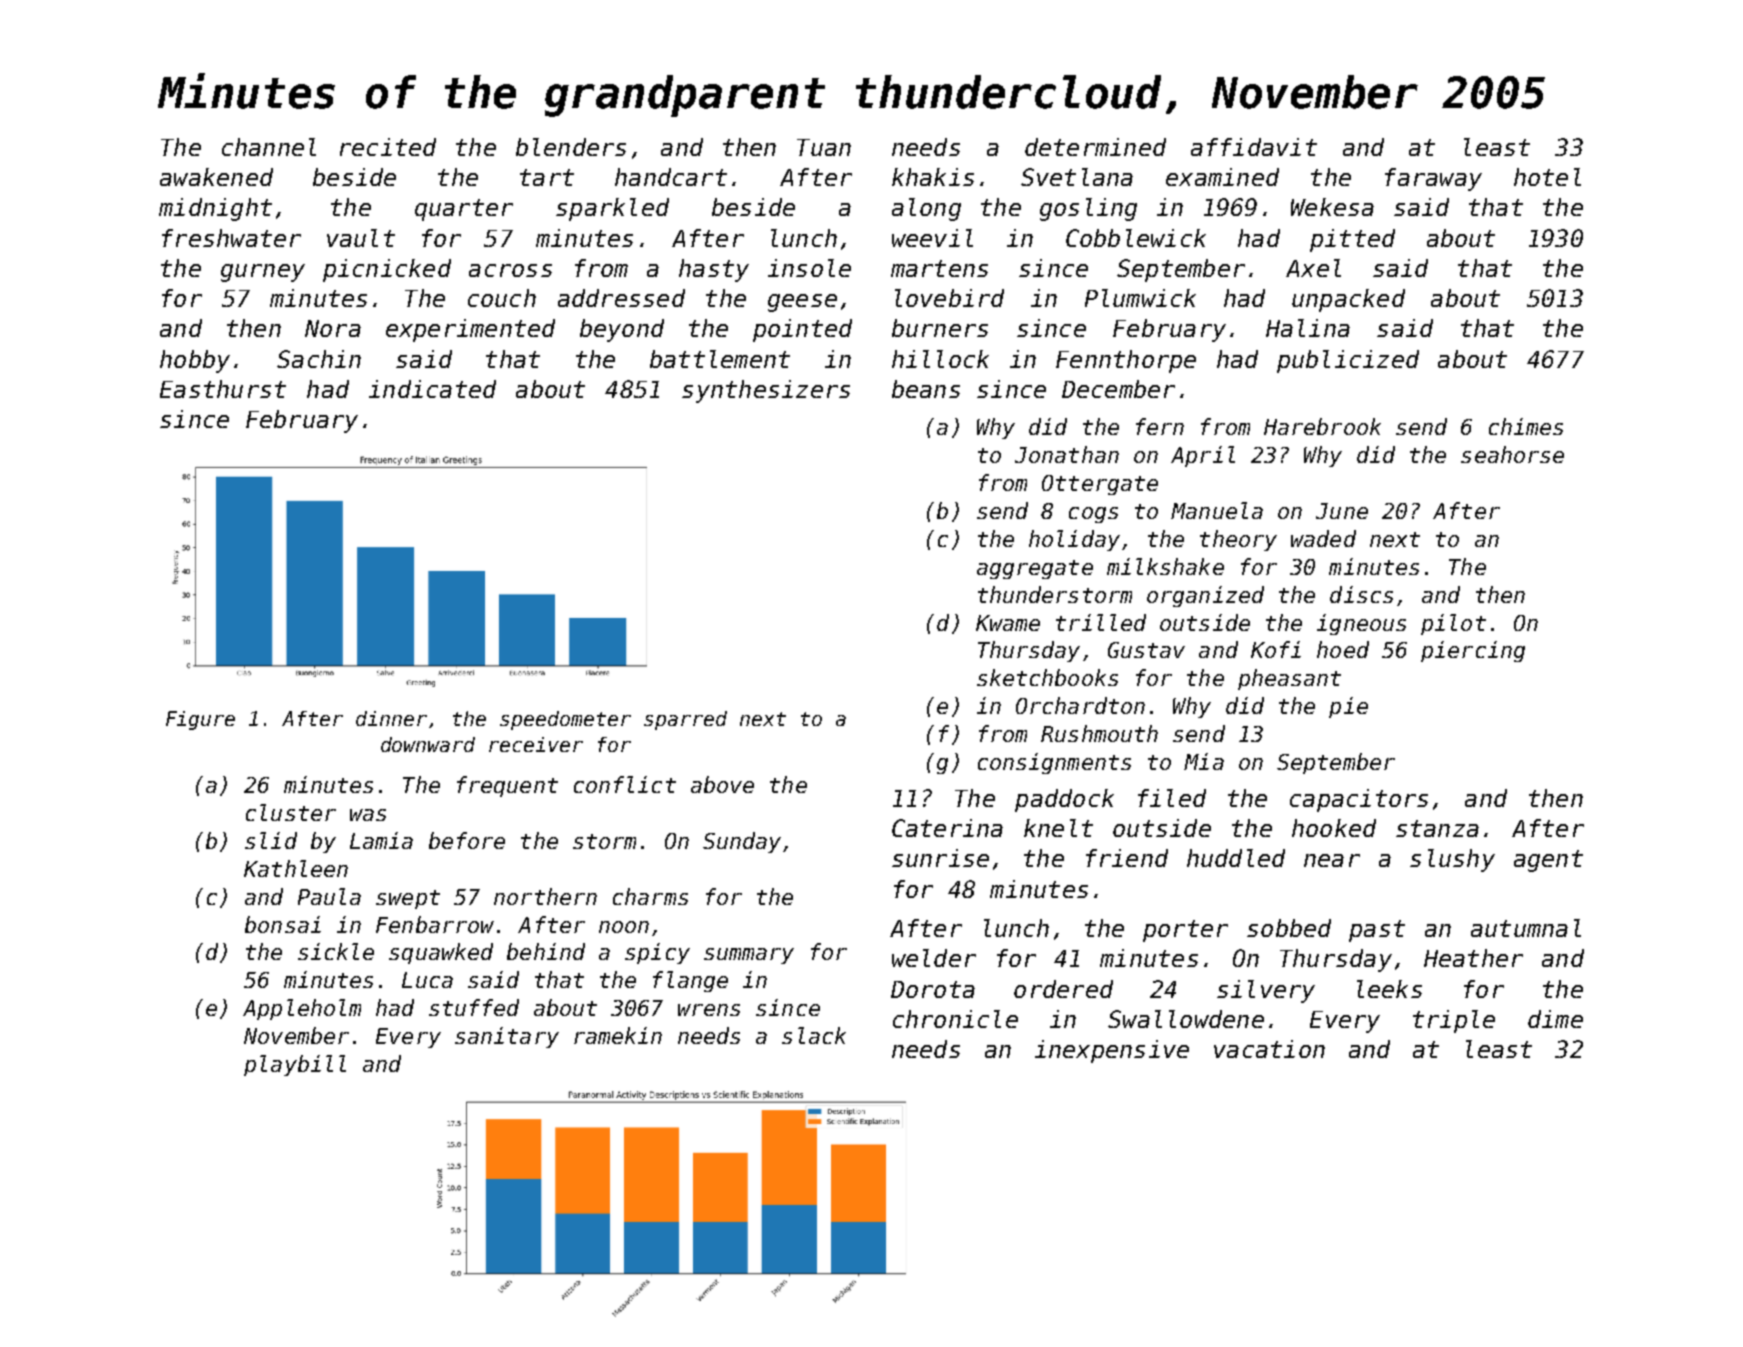 This screenshot has height=1347, width=1743. Describe the element at coordinates (1512, 454) in the screenshot. I see `seahorse` at that location.
